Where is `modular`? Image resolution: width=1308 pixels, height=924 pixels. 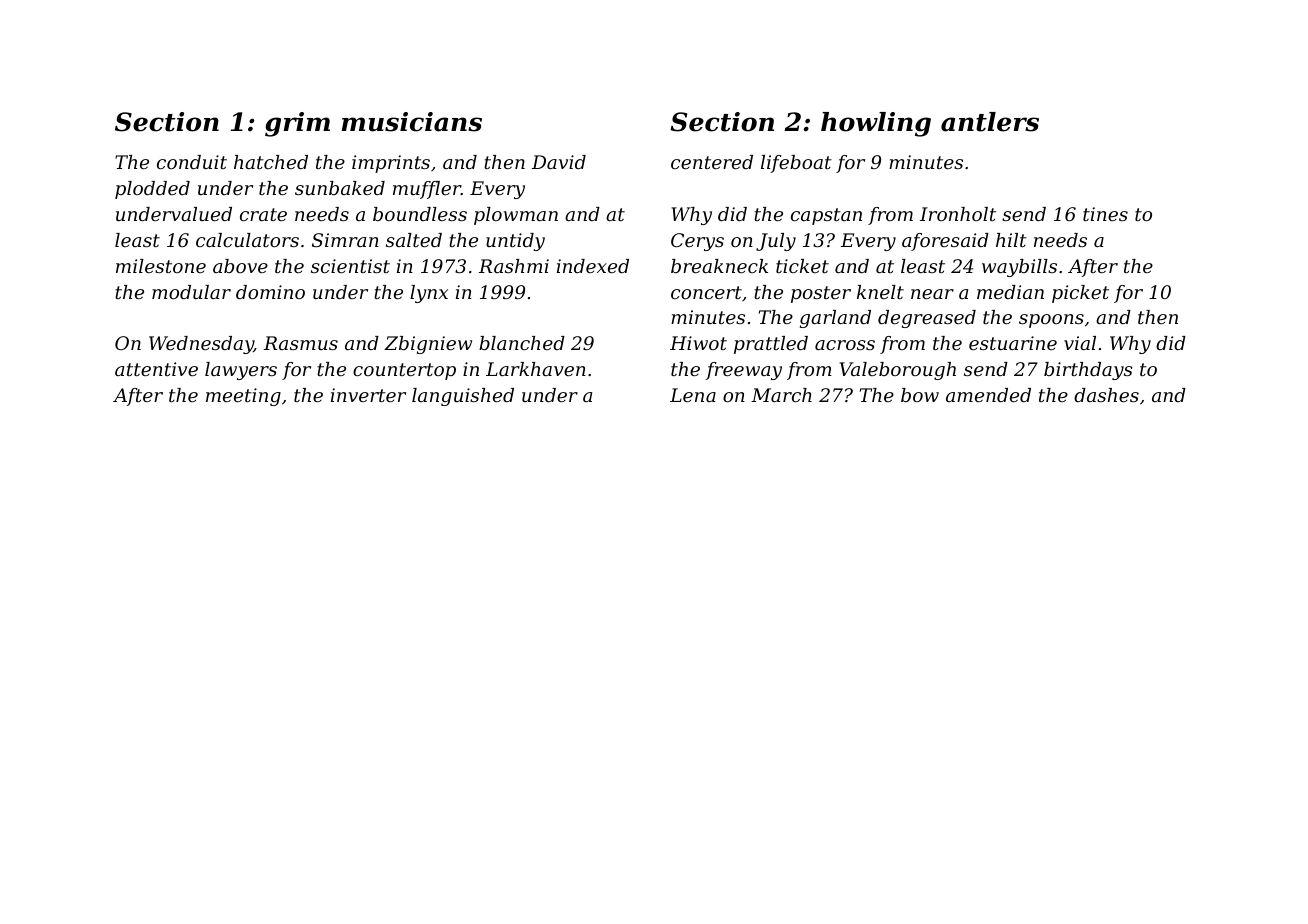 modular is located at coordinates (191, 292).
